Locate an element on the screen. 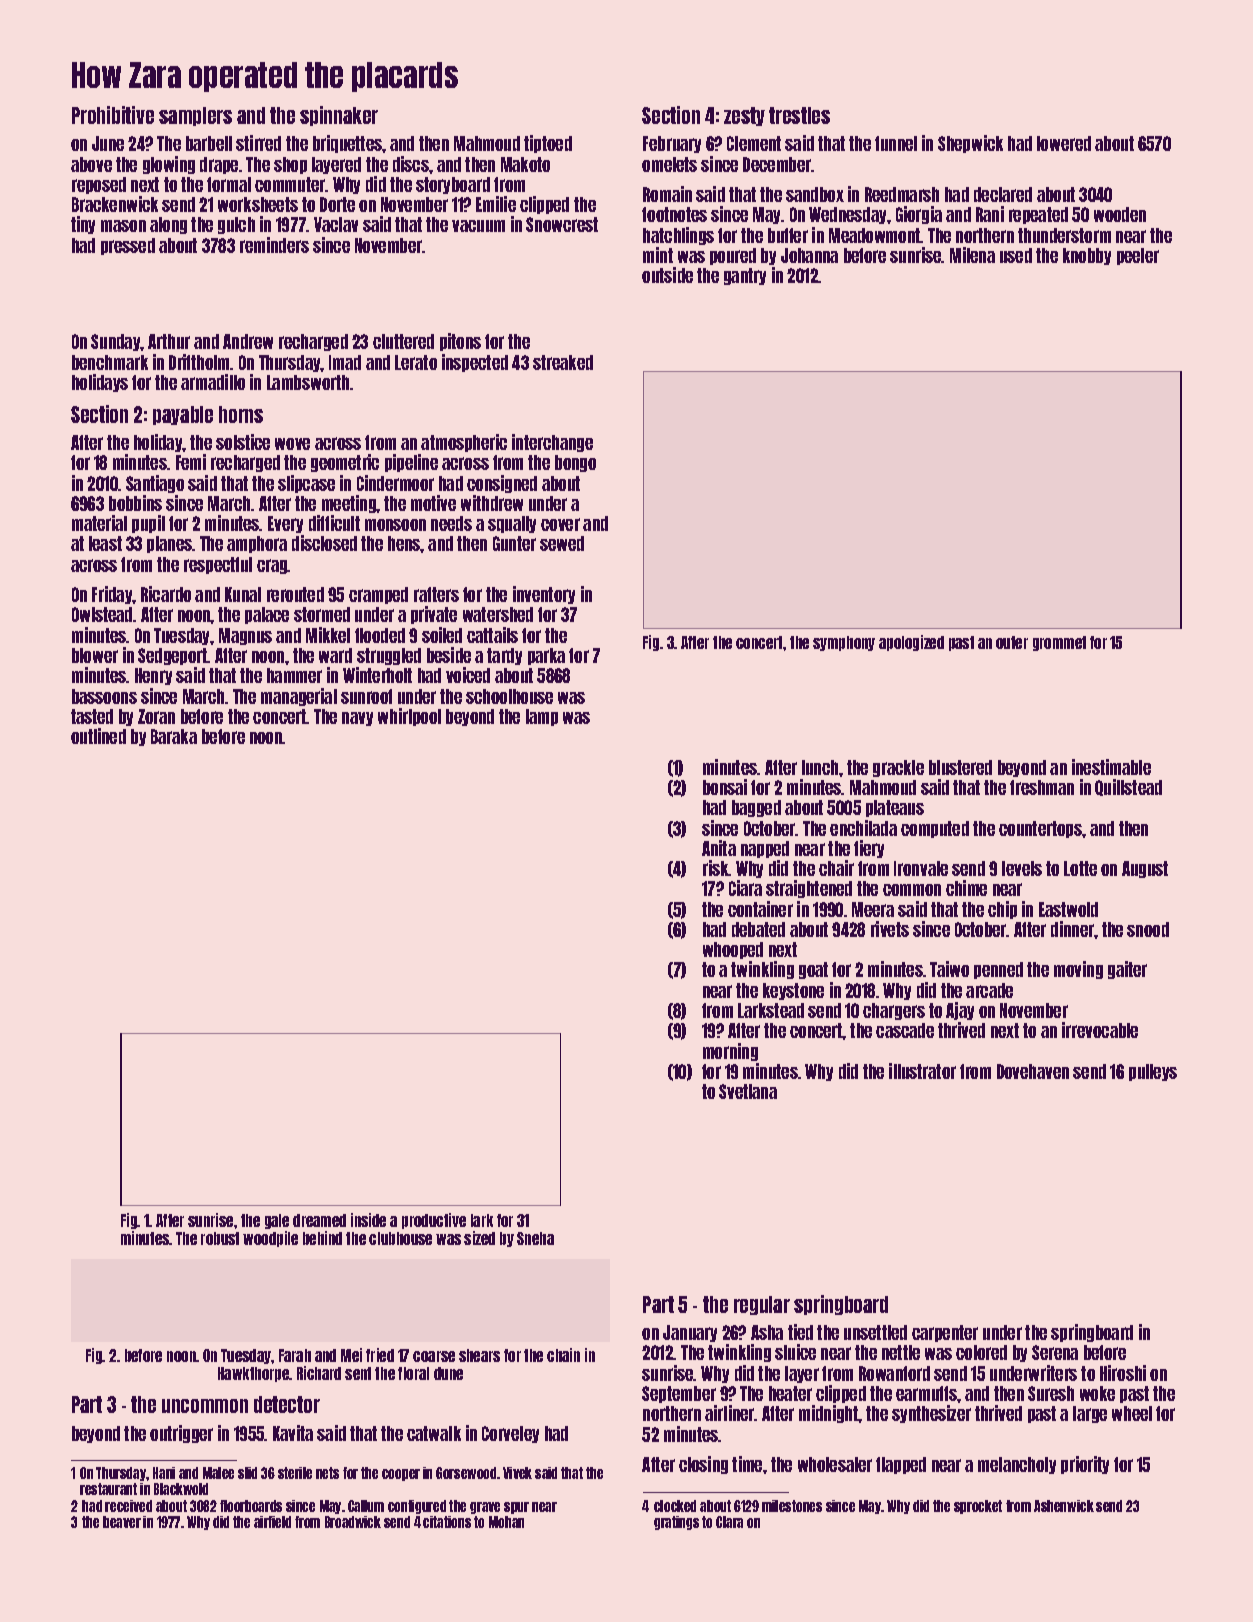 This screenshot has height=1622, width=1253. Serena is located at coordinates (1055, 1352).
